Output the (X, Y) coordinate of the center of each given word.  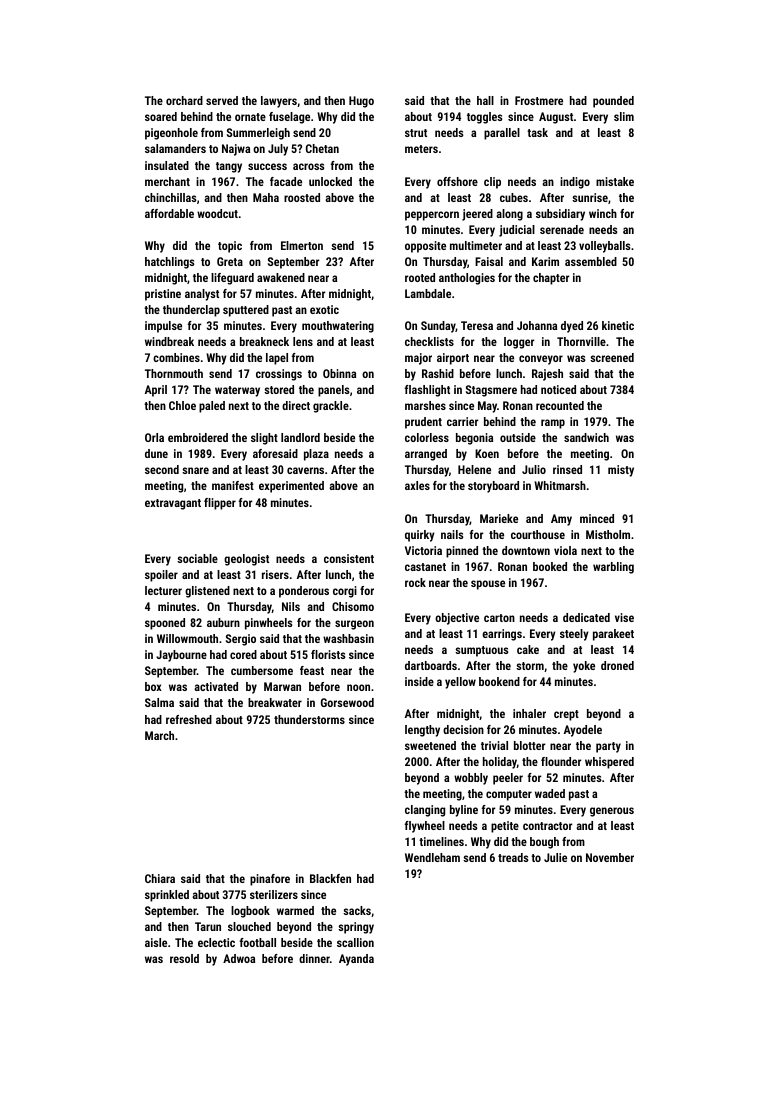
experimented (291, 487)
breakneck (264, 341)
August (556, 118)
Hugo (361, 102)
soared (161, 116)
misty (621, 471)
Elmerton (302, 245)
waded (550, 793)
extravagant (173, 504)
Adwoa (239, 958)
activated (216, 686)
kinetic (618, 325)
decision (463, 729)
